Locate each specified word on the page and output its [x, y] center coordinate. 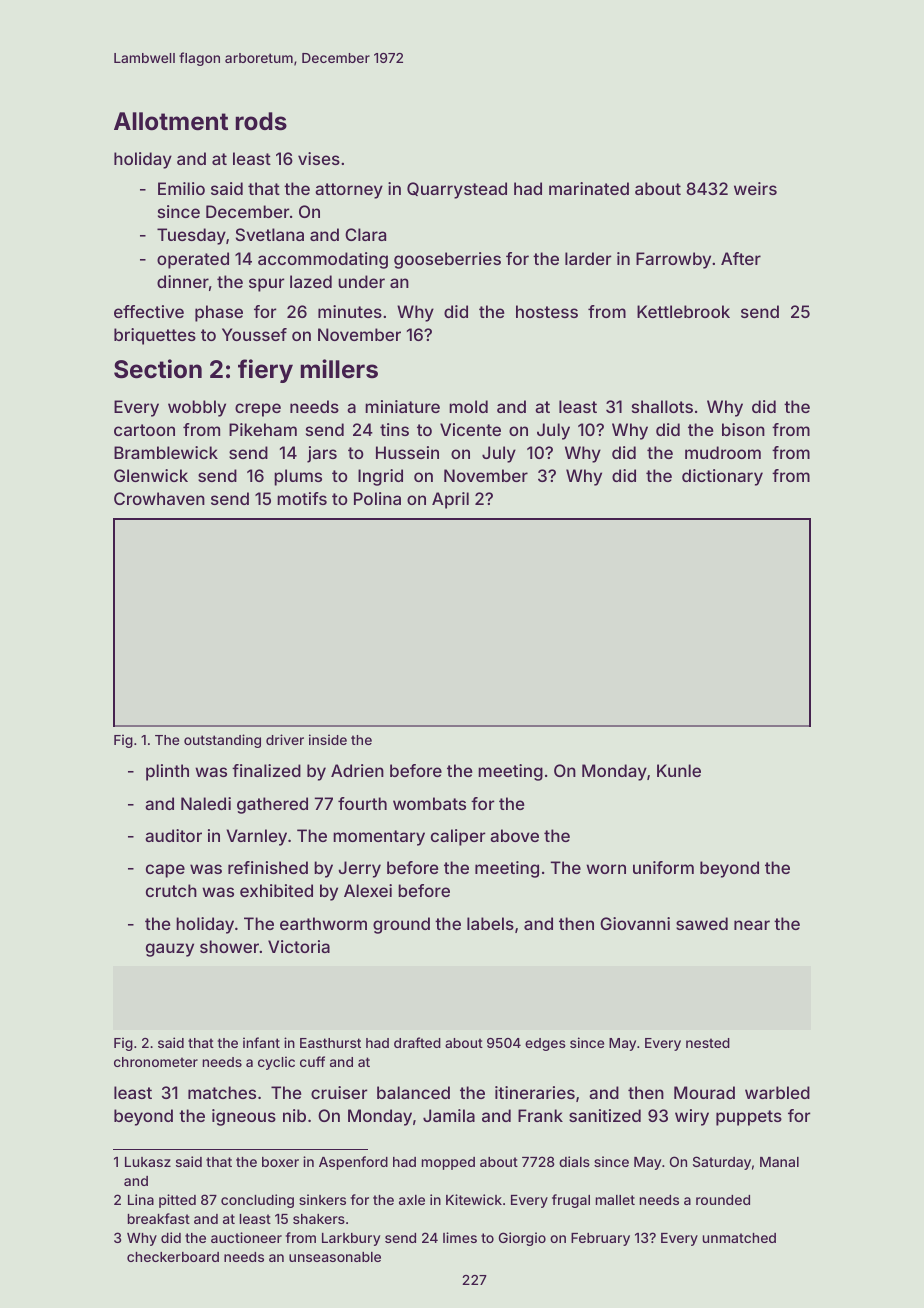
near [752, 925]
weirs [755, 188]
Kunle [679, 770]
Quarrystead [457, 190]
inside [328, 739]
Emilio [181, 188]
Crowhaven [159, 498]
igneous [244, 1117]
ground [401, 925]
